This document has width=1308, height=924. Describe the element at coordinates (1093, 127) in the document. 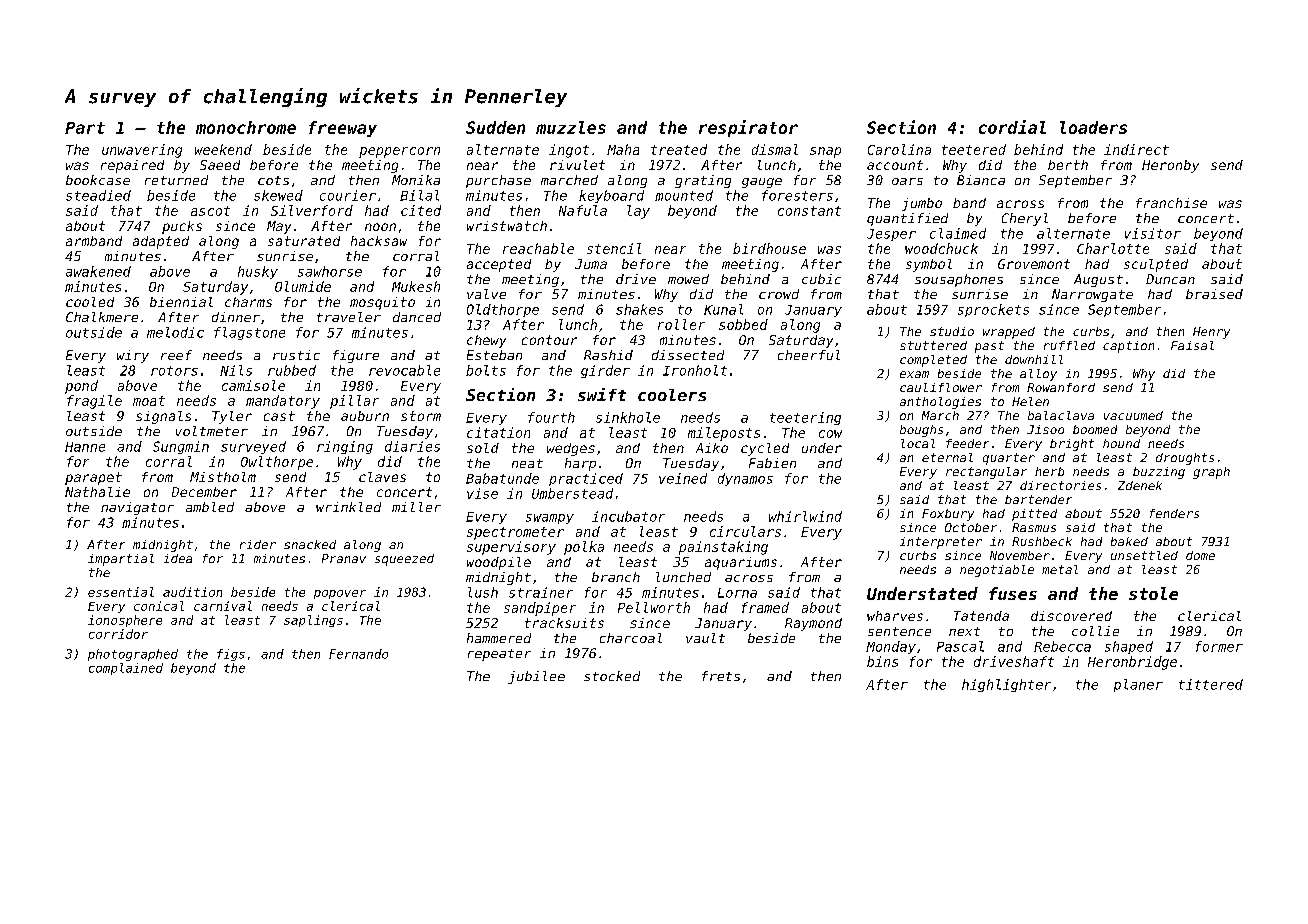

I see `loaders` at that location.
